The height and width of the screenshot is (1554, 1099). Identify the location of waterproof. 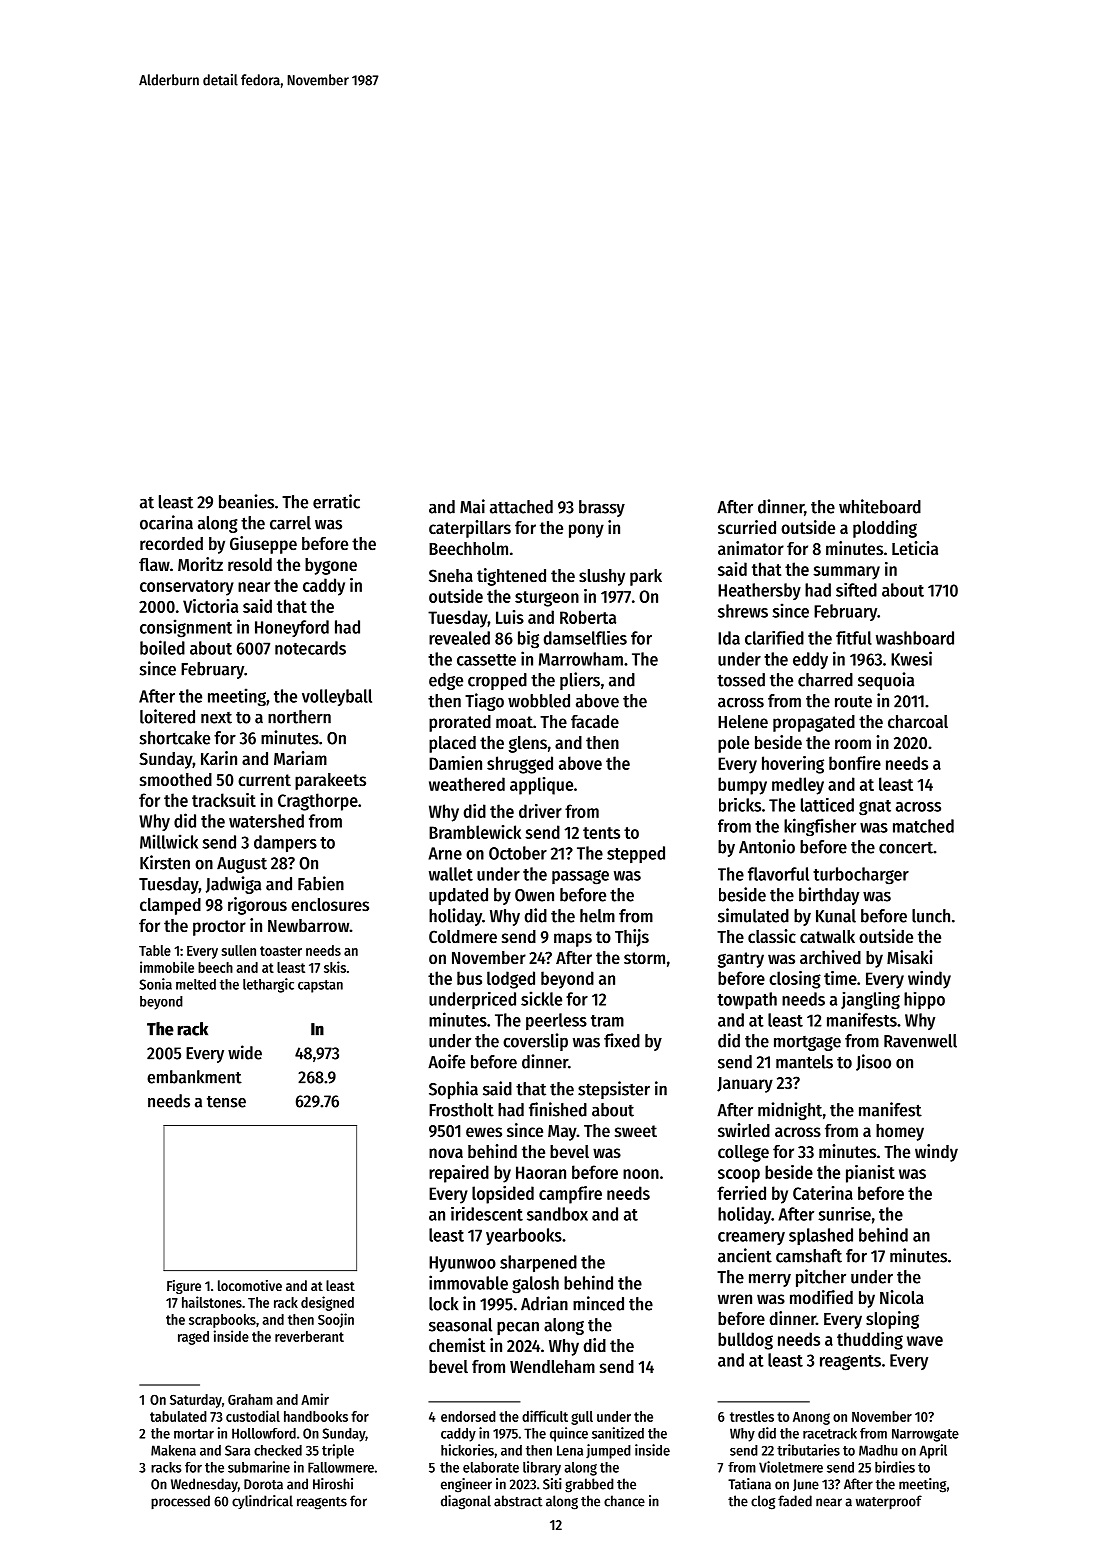
(889, 1502).
